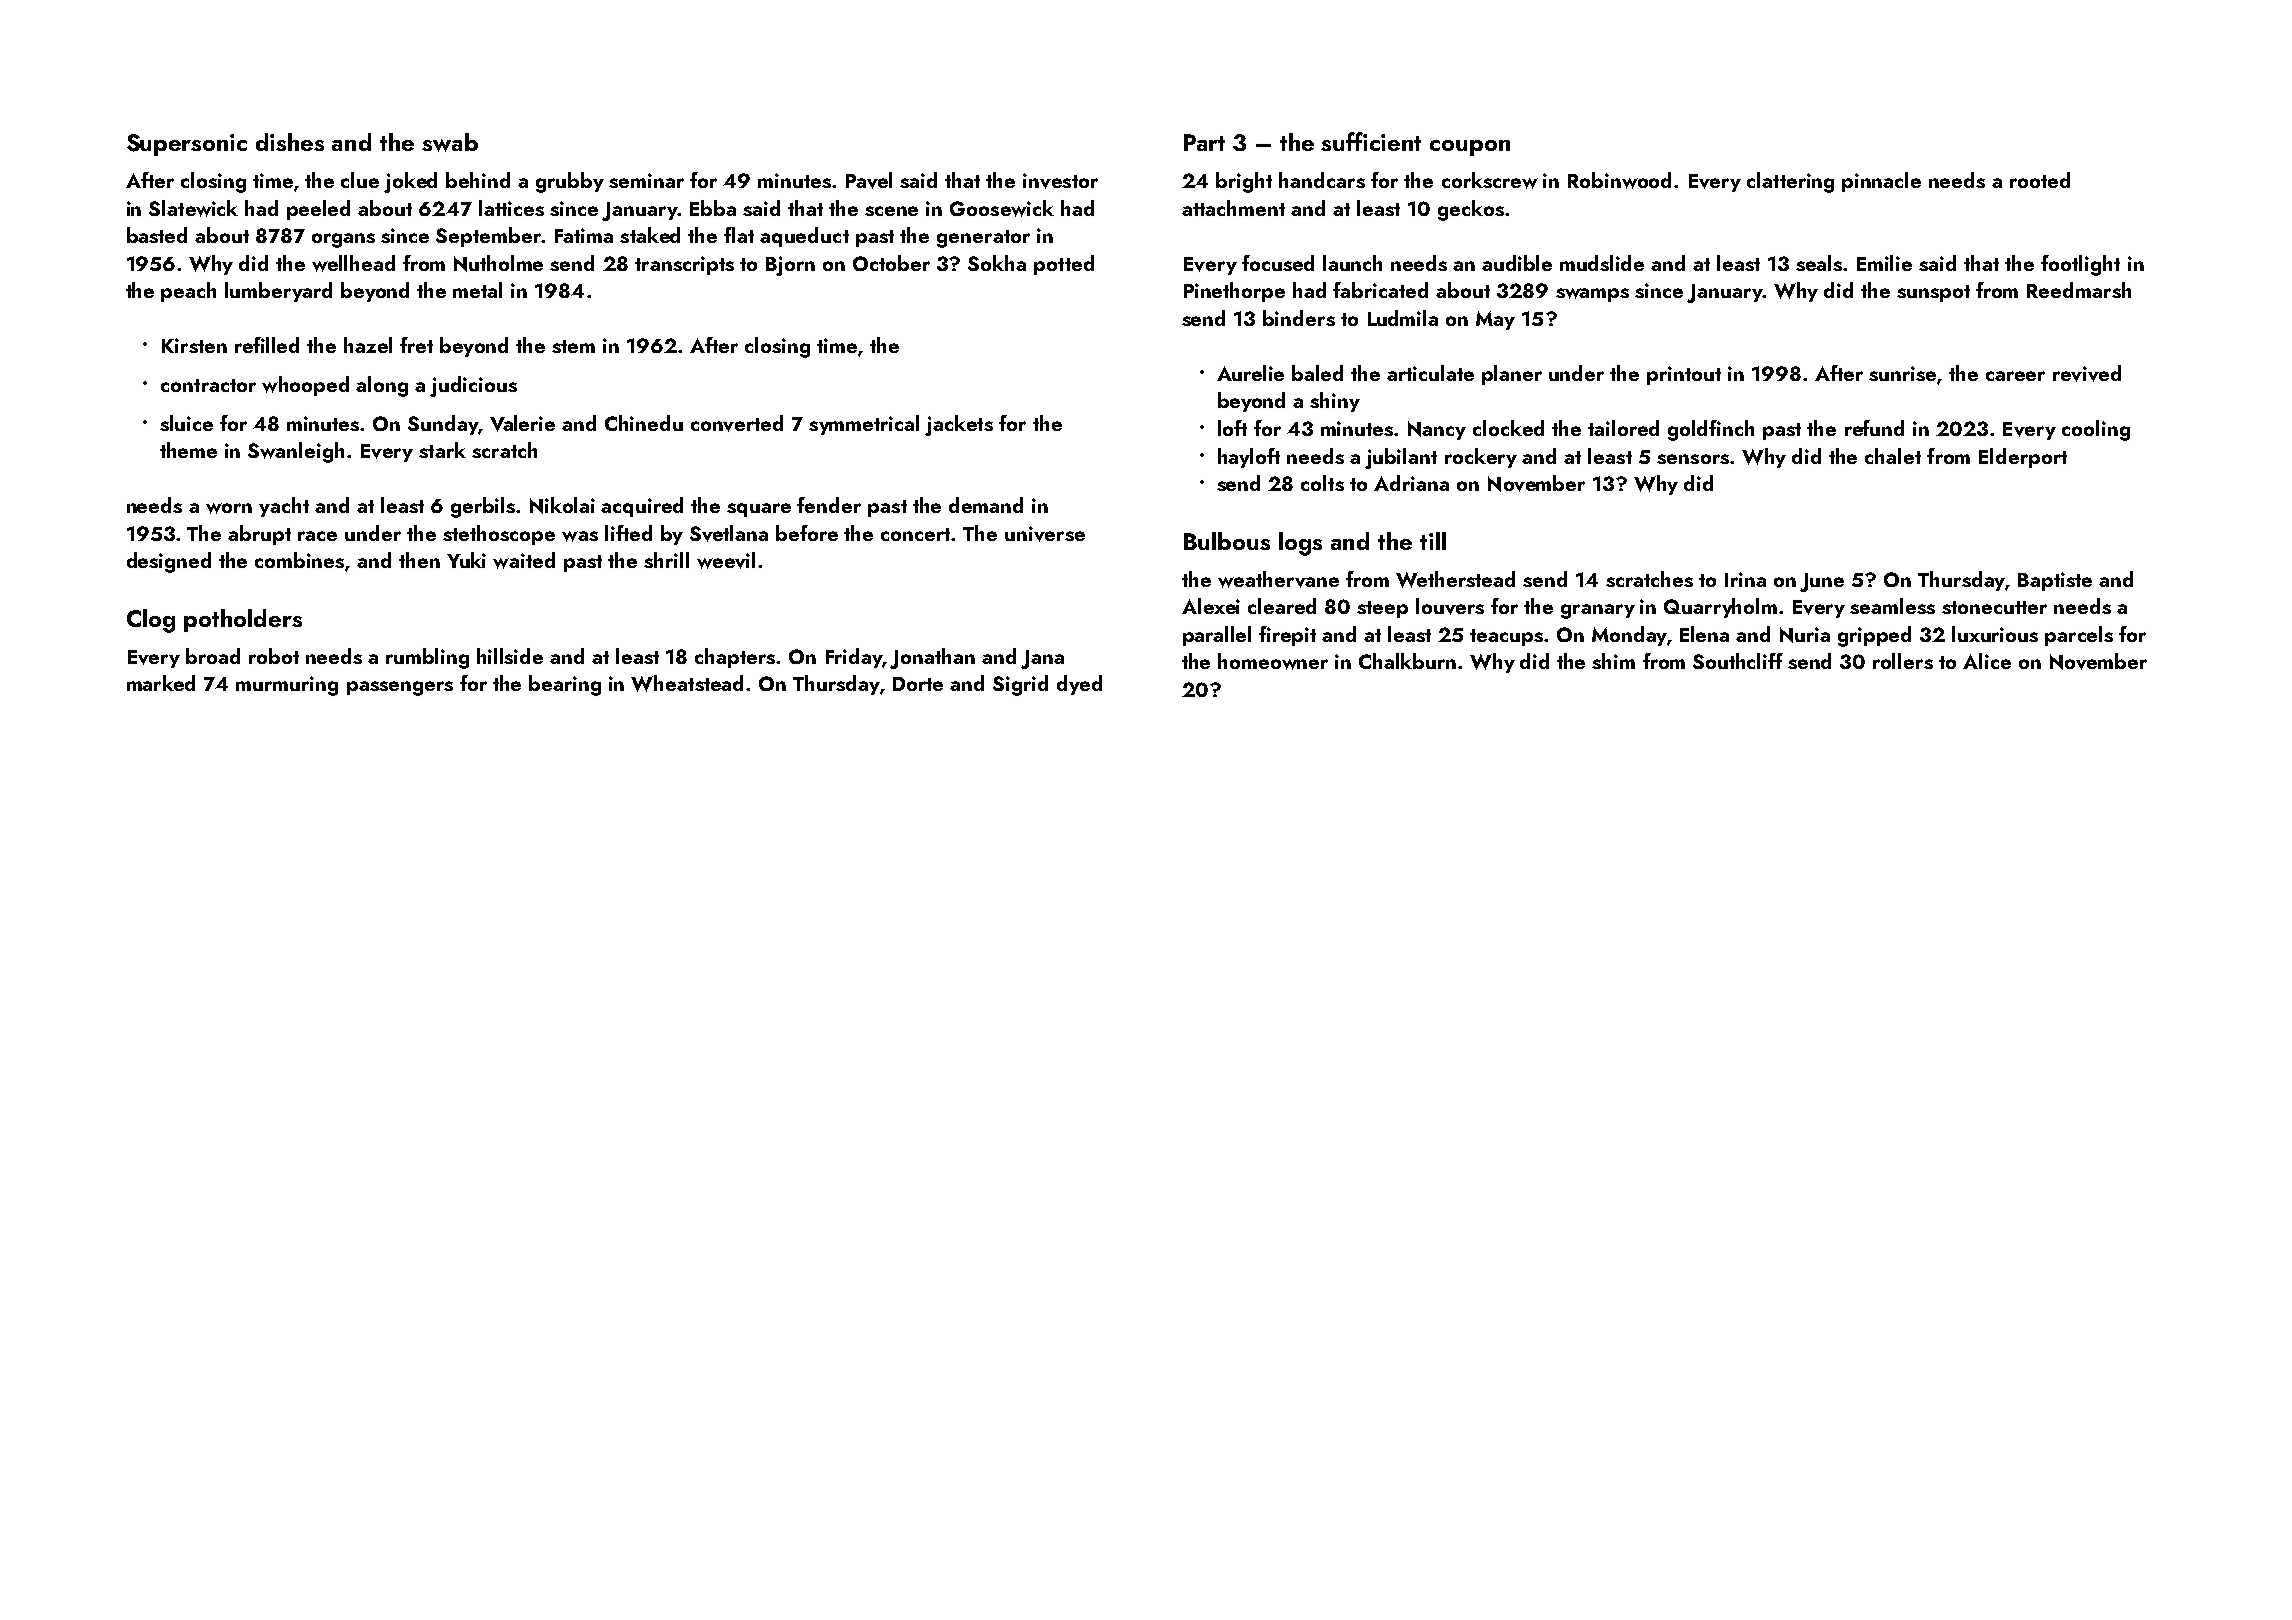 This document has height=1620, width=2292. Describe the element at coordinates (1371, 141) in the document. I see `sufficient` at that location.
